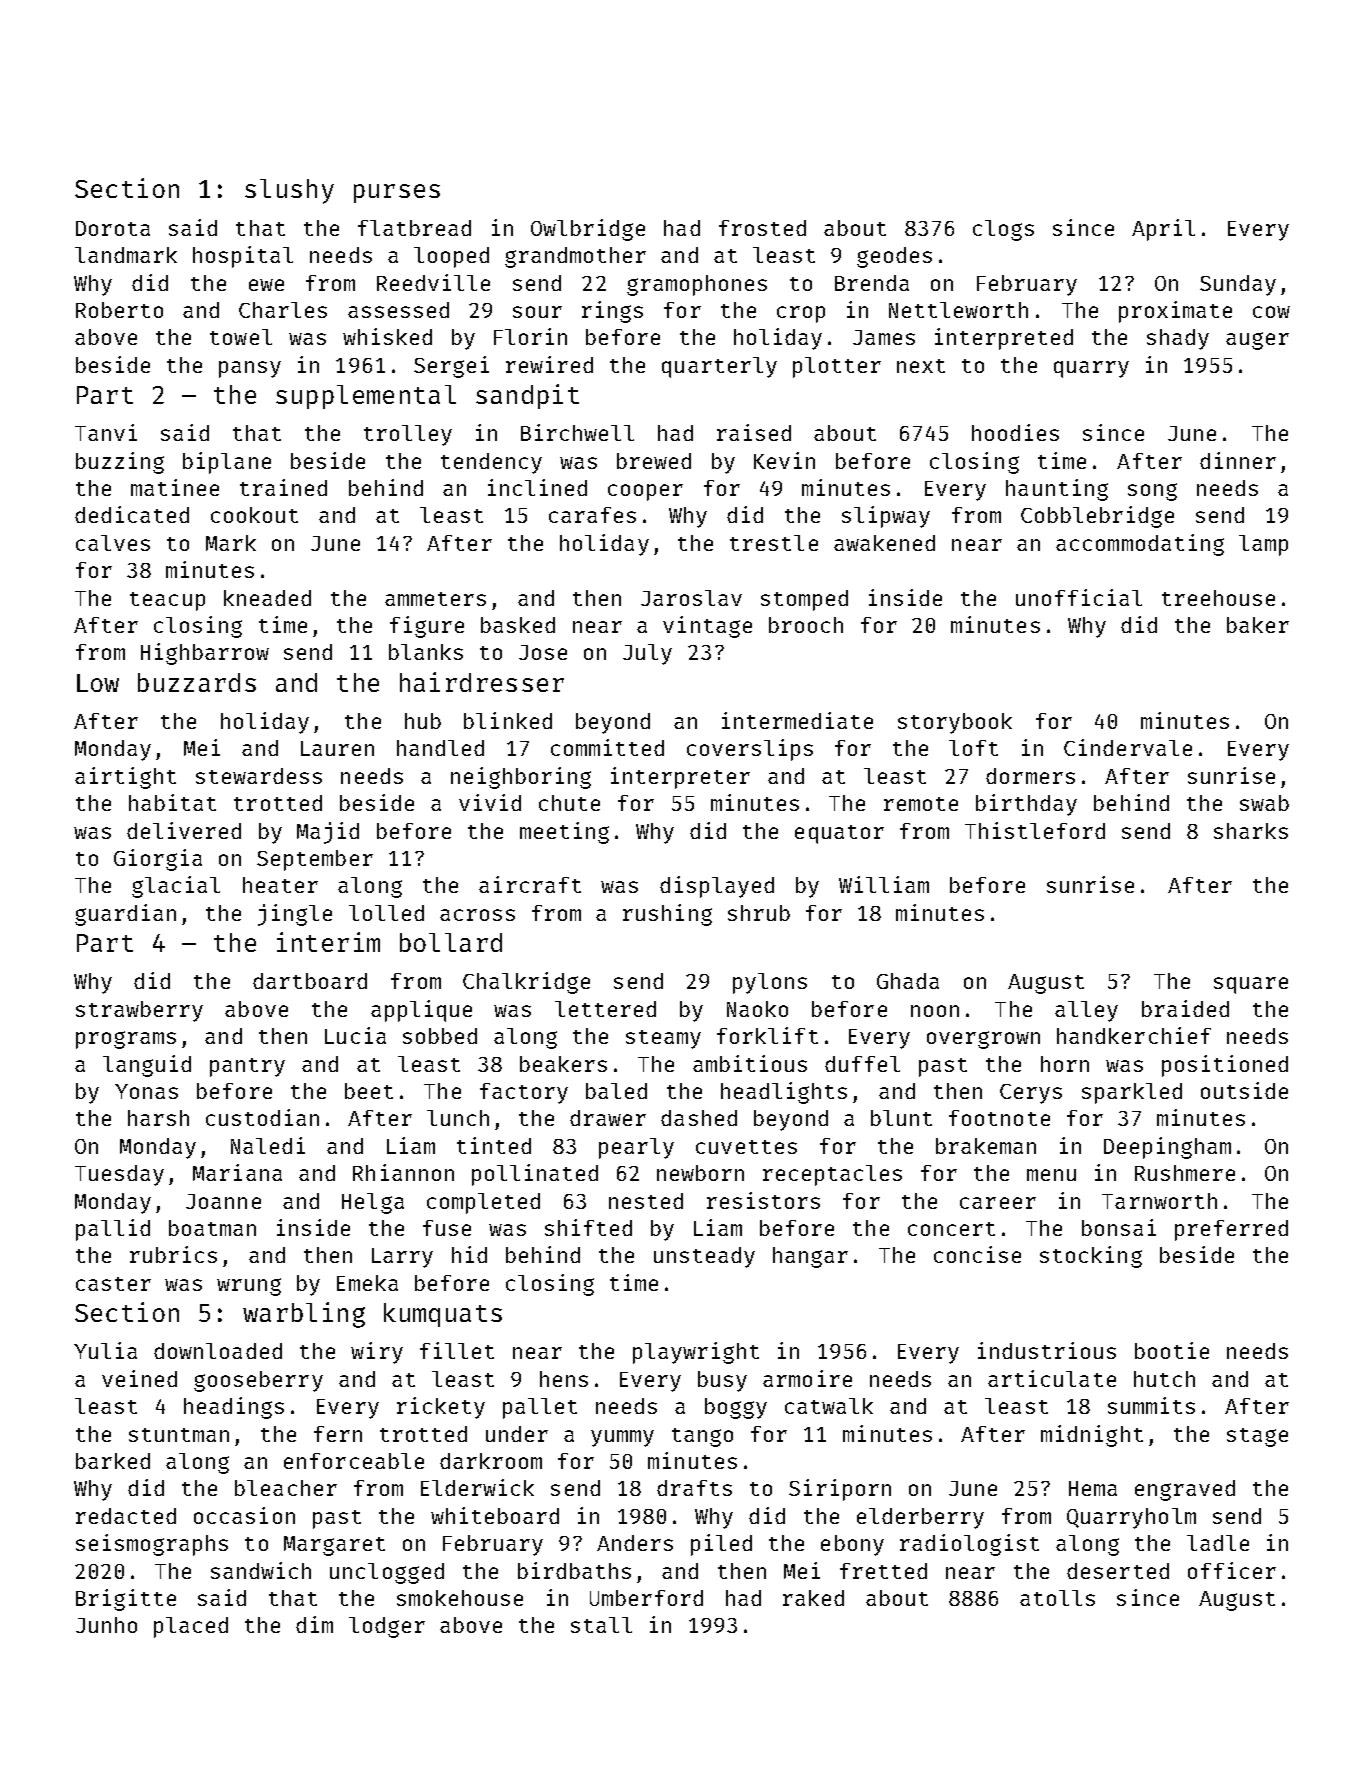 Image resolution: width=1364 pixels, height=1766 pixels. What do you see at coordinates (1257, 1437) in the screenshot?
I see `stage` at bounding box center [1257, 1437].
